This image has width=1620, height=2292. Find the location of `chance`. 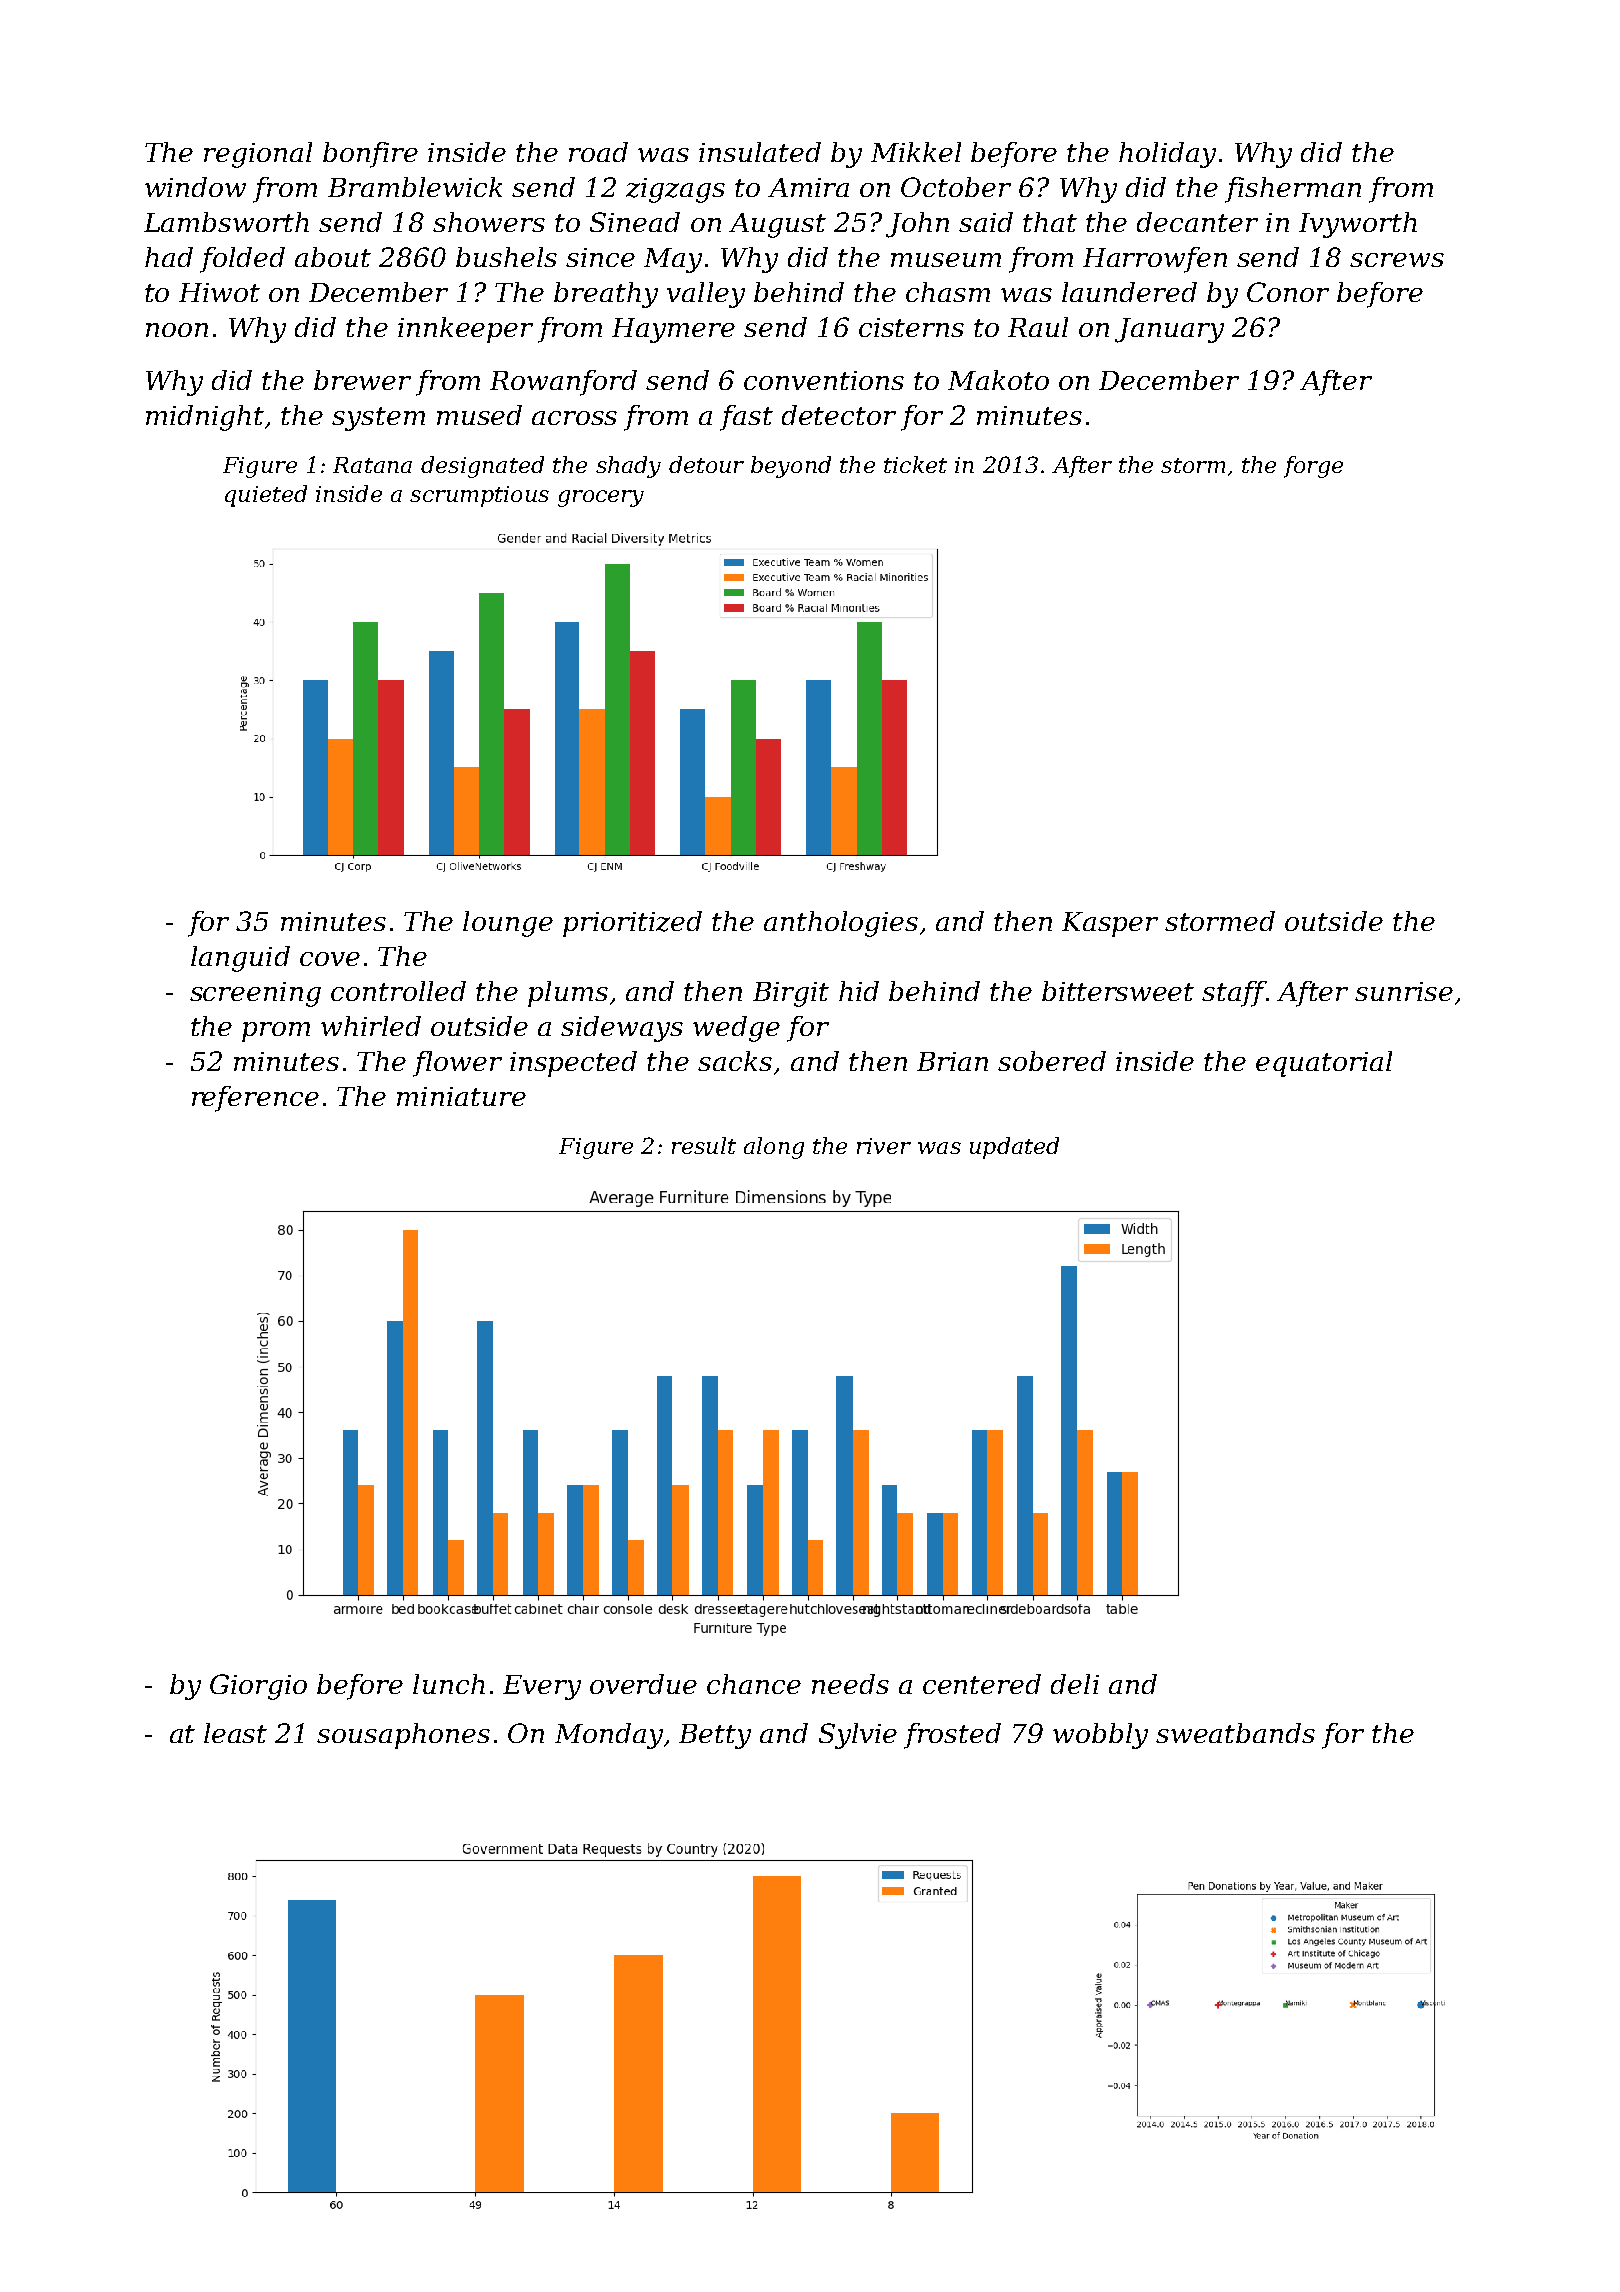

chance is located at coordinates (754, 1684).
